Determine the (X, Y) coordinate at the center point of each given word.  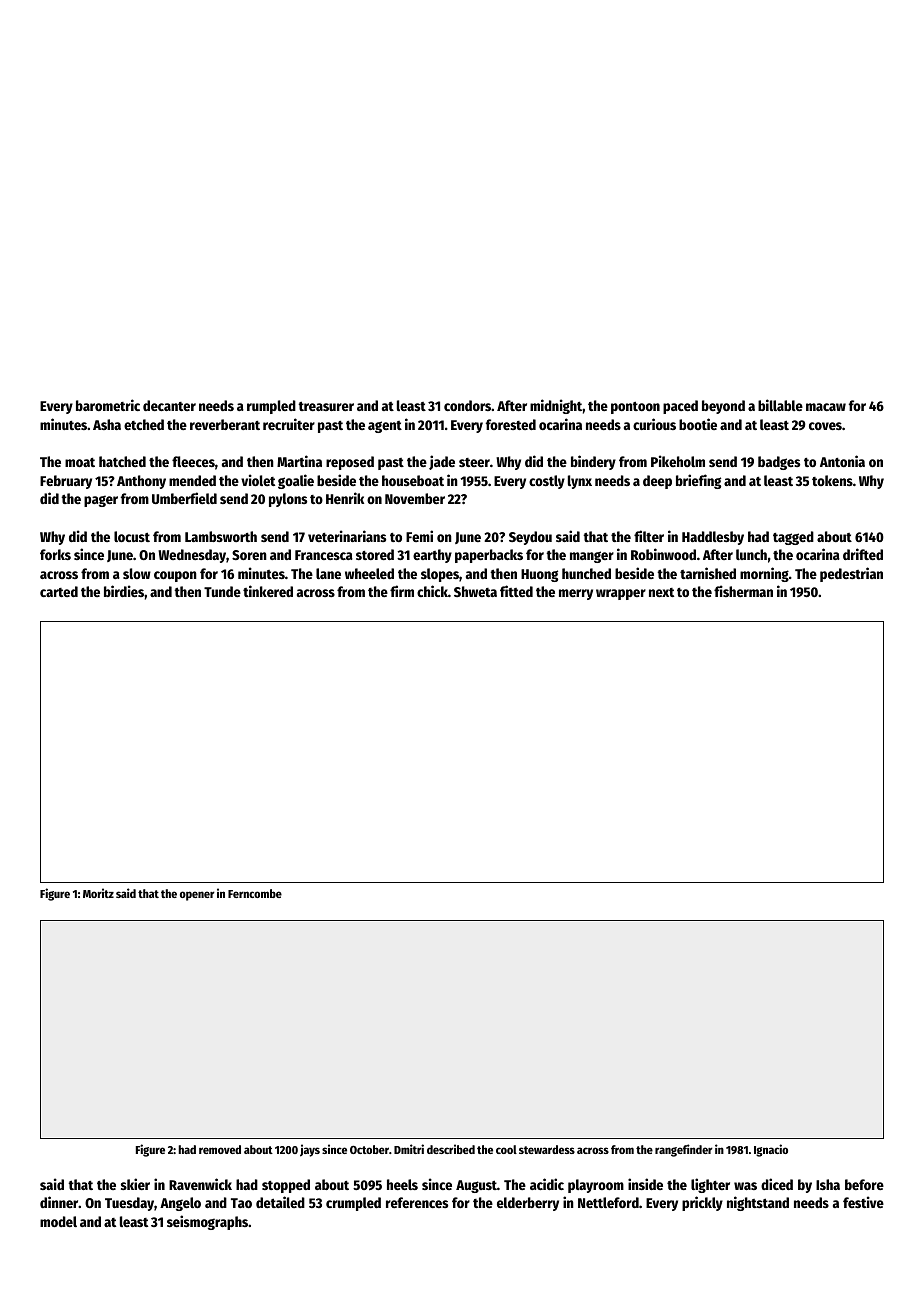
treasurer (326, 406)
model (58, 1221)
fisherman (743, 591)
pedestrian (851, 574)
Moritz (98, 893)
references (417, 1202)
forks (55, 554)
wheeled (369, 573)
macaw (826, 407)
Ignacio (771, 1150)
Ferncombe (255, 893)
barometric (108, 405)
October (369, 1149)
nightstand (758, 1203)
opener (197, 896)
